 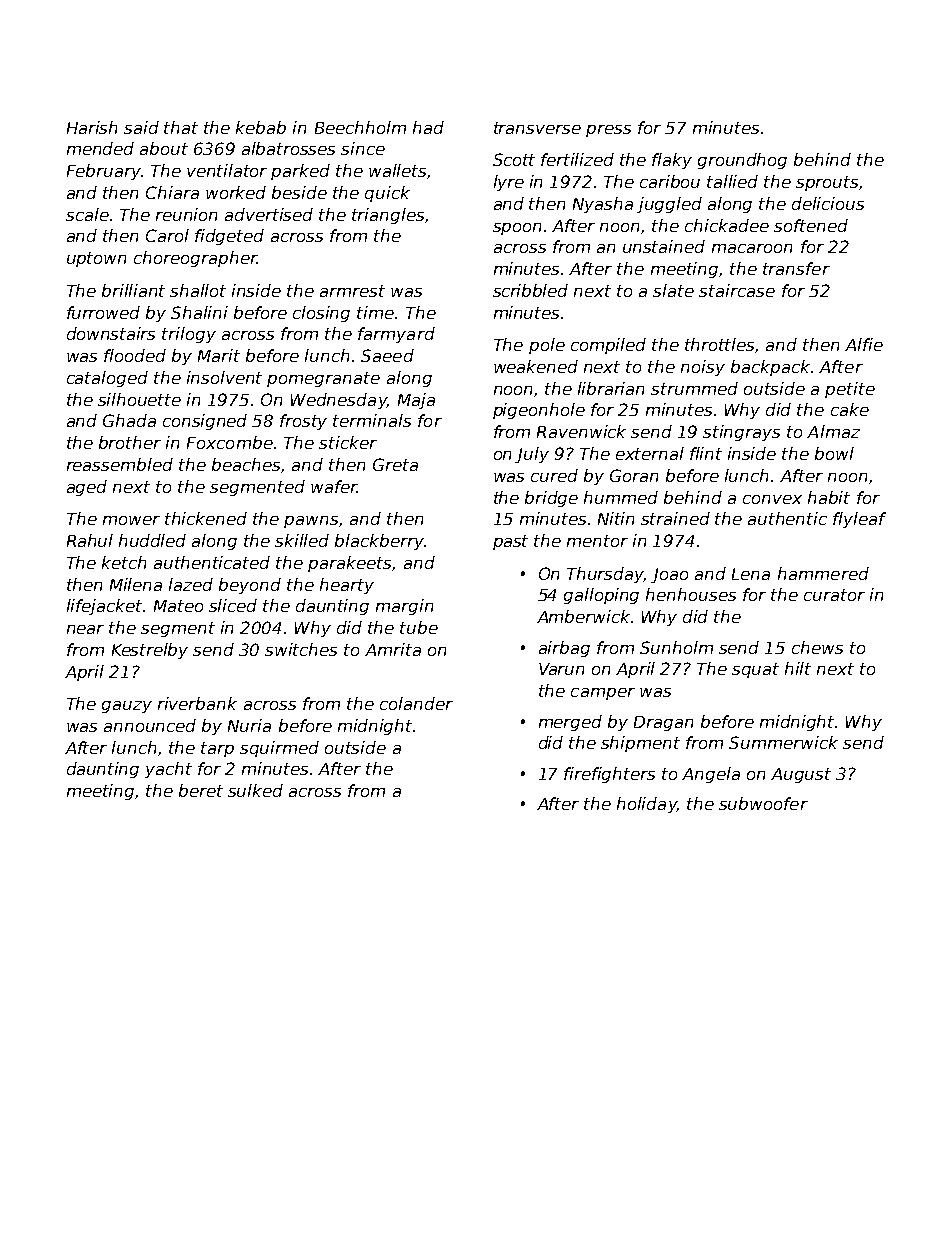 What do you see at coordinates (850, 390) in the document?
I see `petite` at bounding box center [850, 390].
